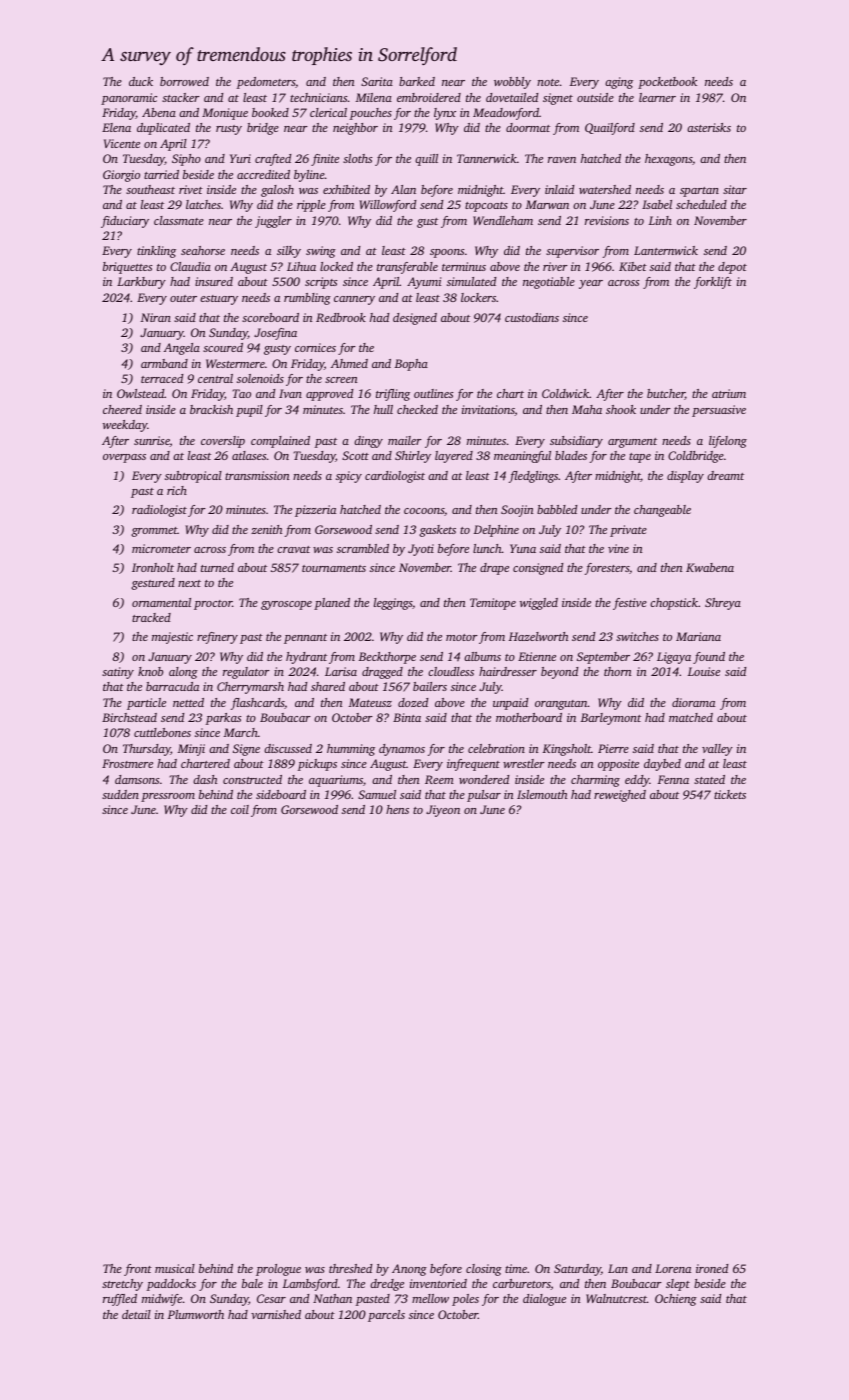 This screenshot has height=1400, width=849. I want to click on poles, so click(465, 1300).
